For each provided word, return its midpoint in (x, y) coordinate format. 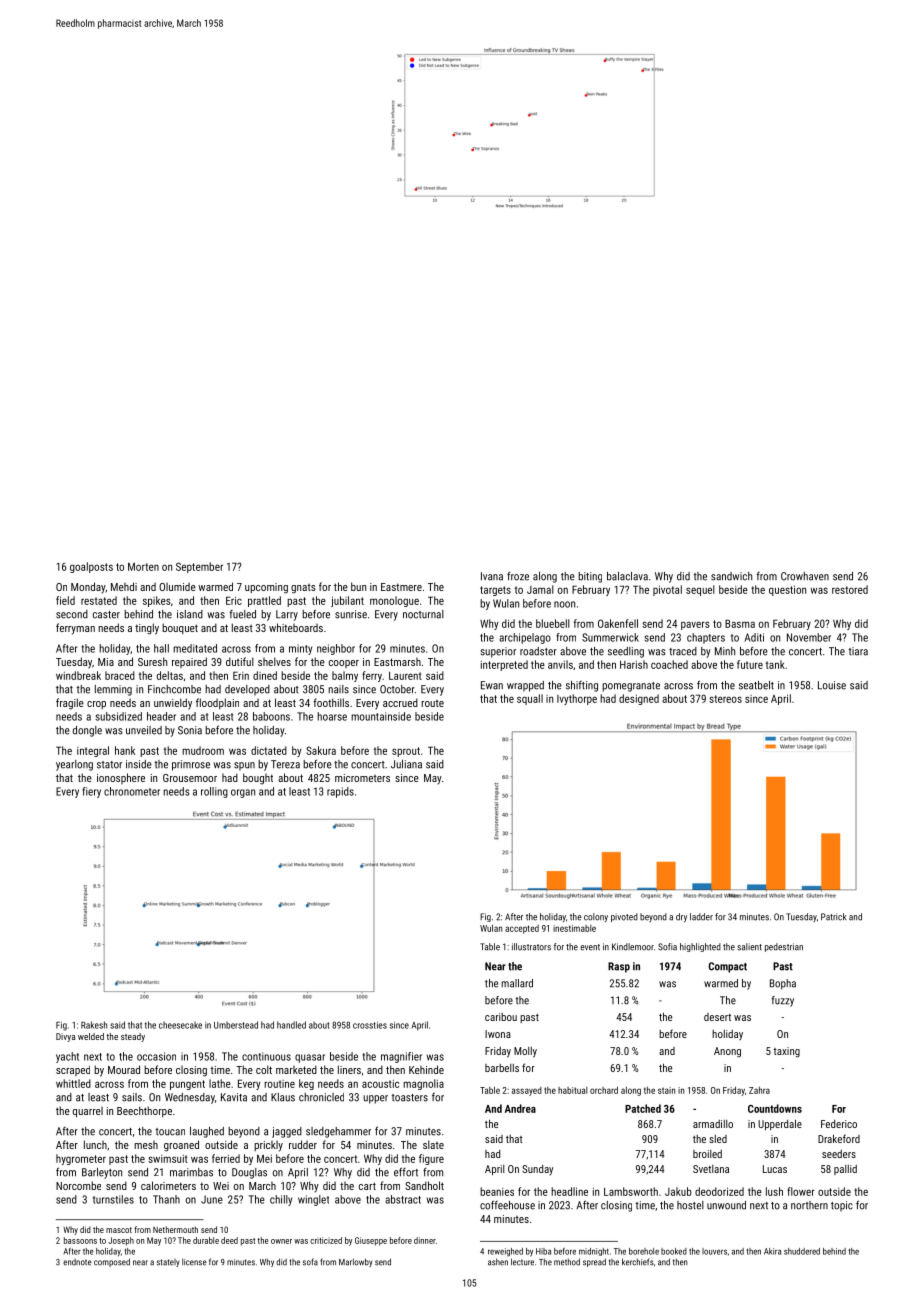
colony (596, 917)
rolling (214, 792)
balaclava (627, 576)
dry (681, 917)
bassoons (80, 1240)
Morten (143, 567)
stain (666, 1090)
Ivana (492, 576)
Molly (525, 1052)
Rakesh (94, 1025)
